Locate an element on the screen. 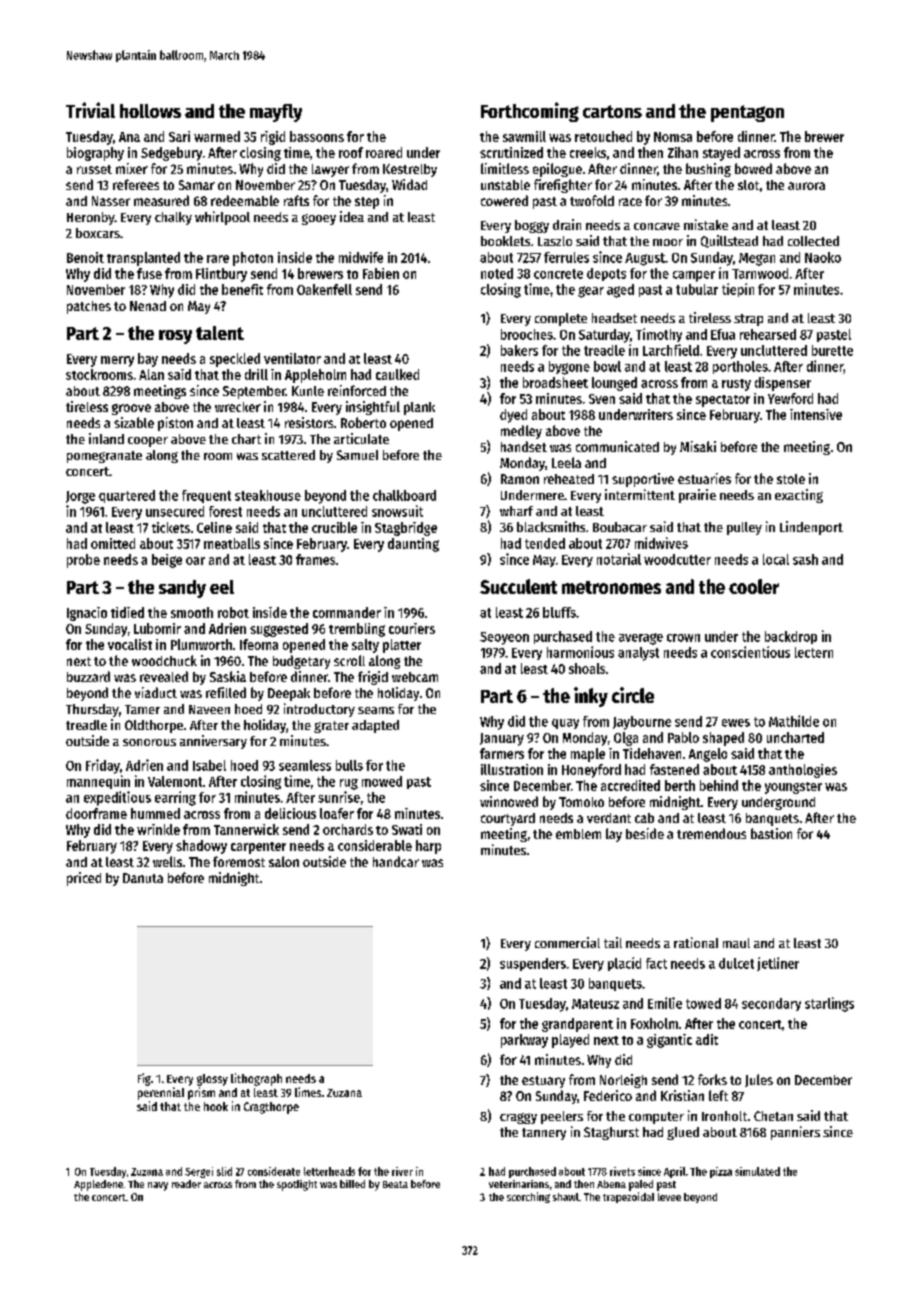 This screenshot has width=924, height=1308. suspenders is located at coordinates (533, 964).
